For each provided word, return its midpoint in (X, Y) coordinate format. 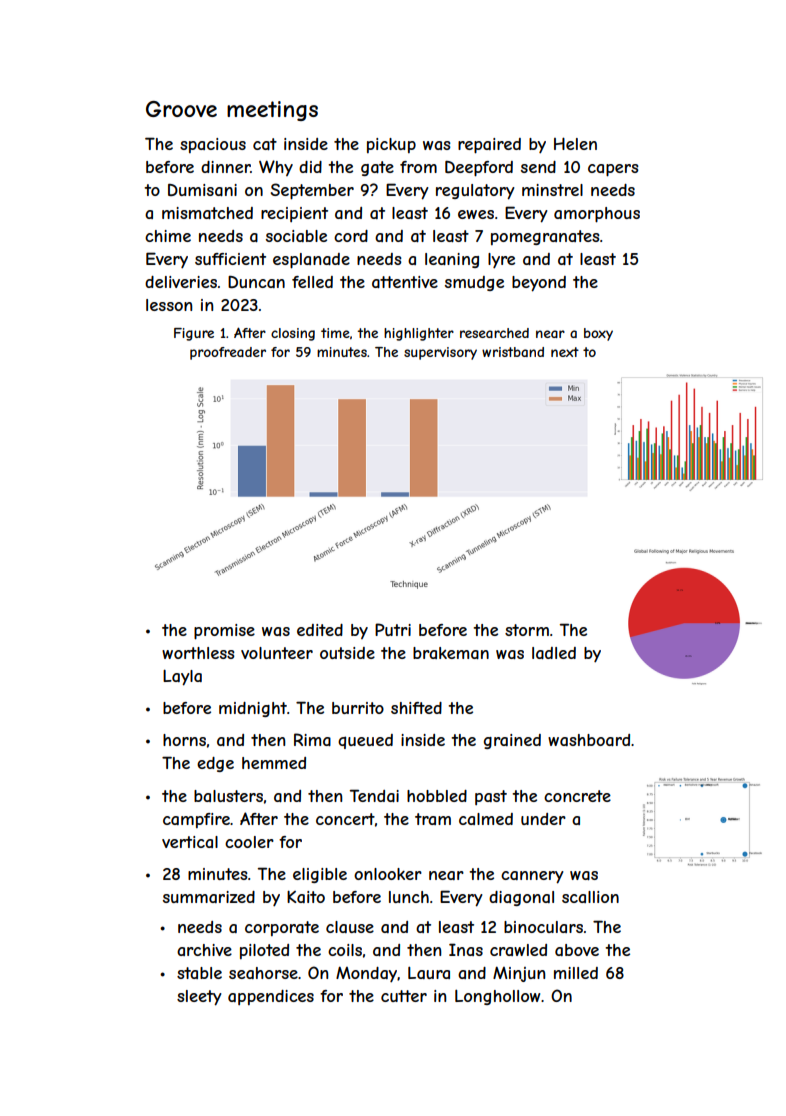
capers (613, 170)
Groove (181, 109)
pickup (391, 145)
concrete (577, 796)
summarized (209, 897)
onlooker (388, 874)
